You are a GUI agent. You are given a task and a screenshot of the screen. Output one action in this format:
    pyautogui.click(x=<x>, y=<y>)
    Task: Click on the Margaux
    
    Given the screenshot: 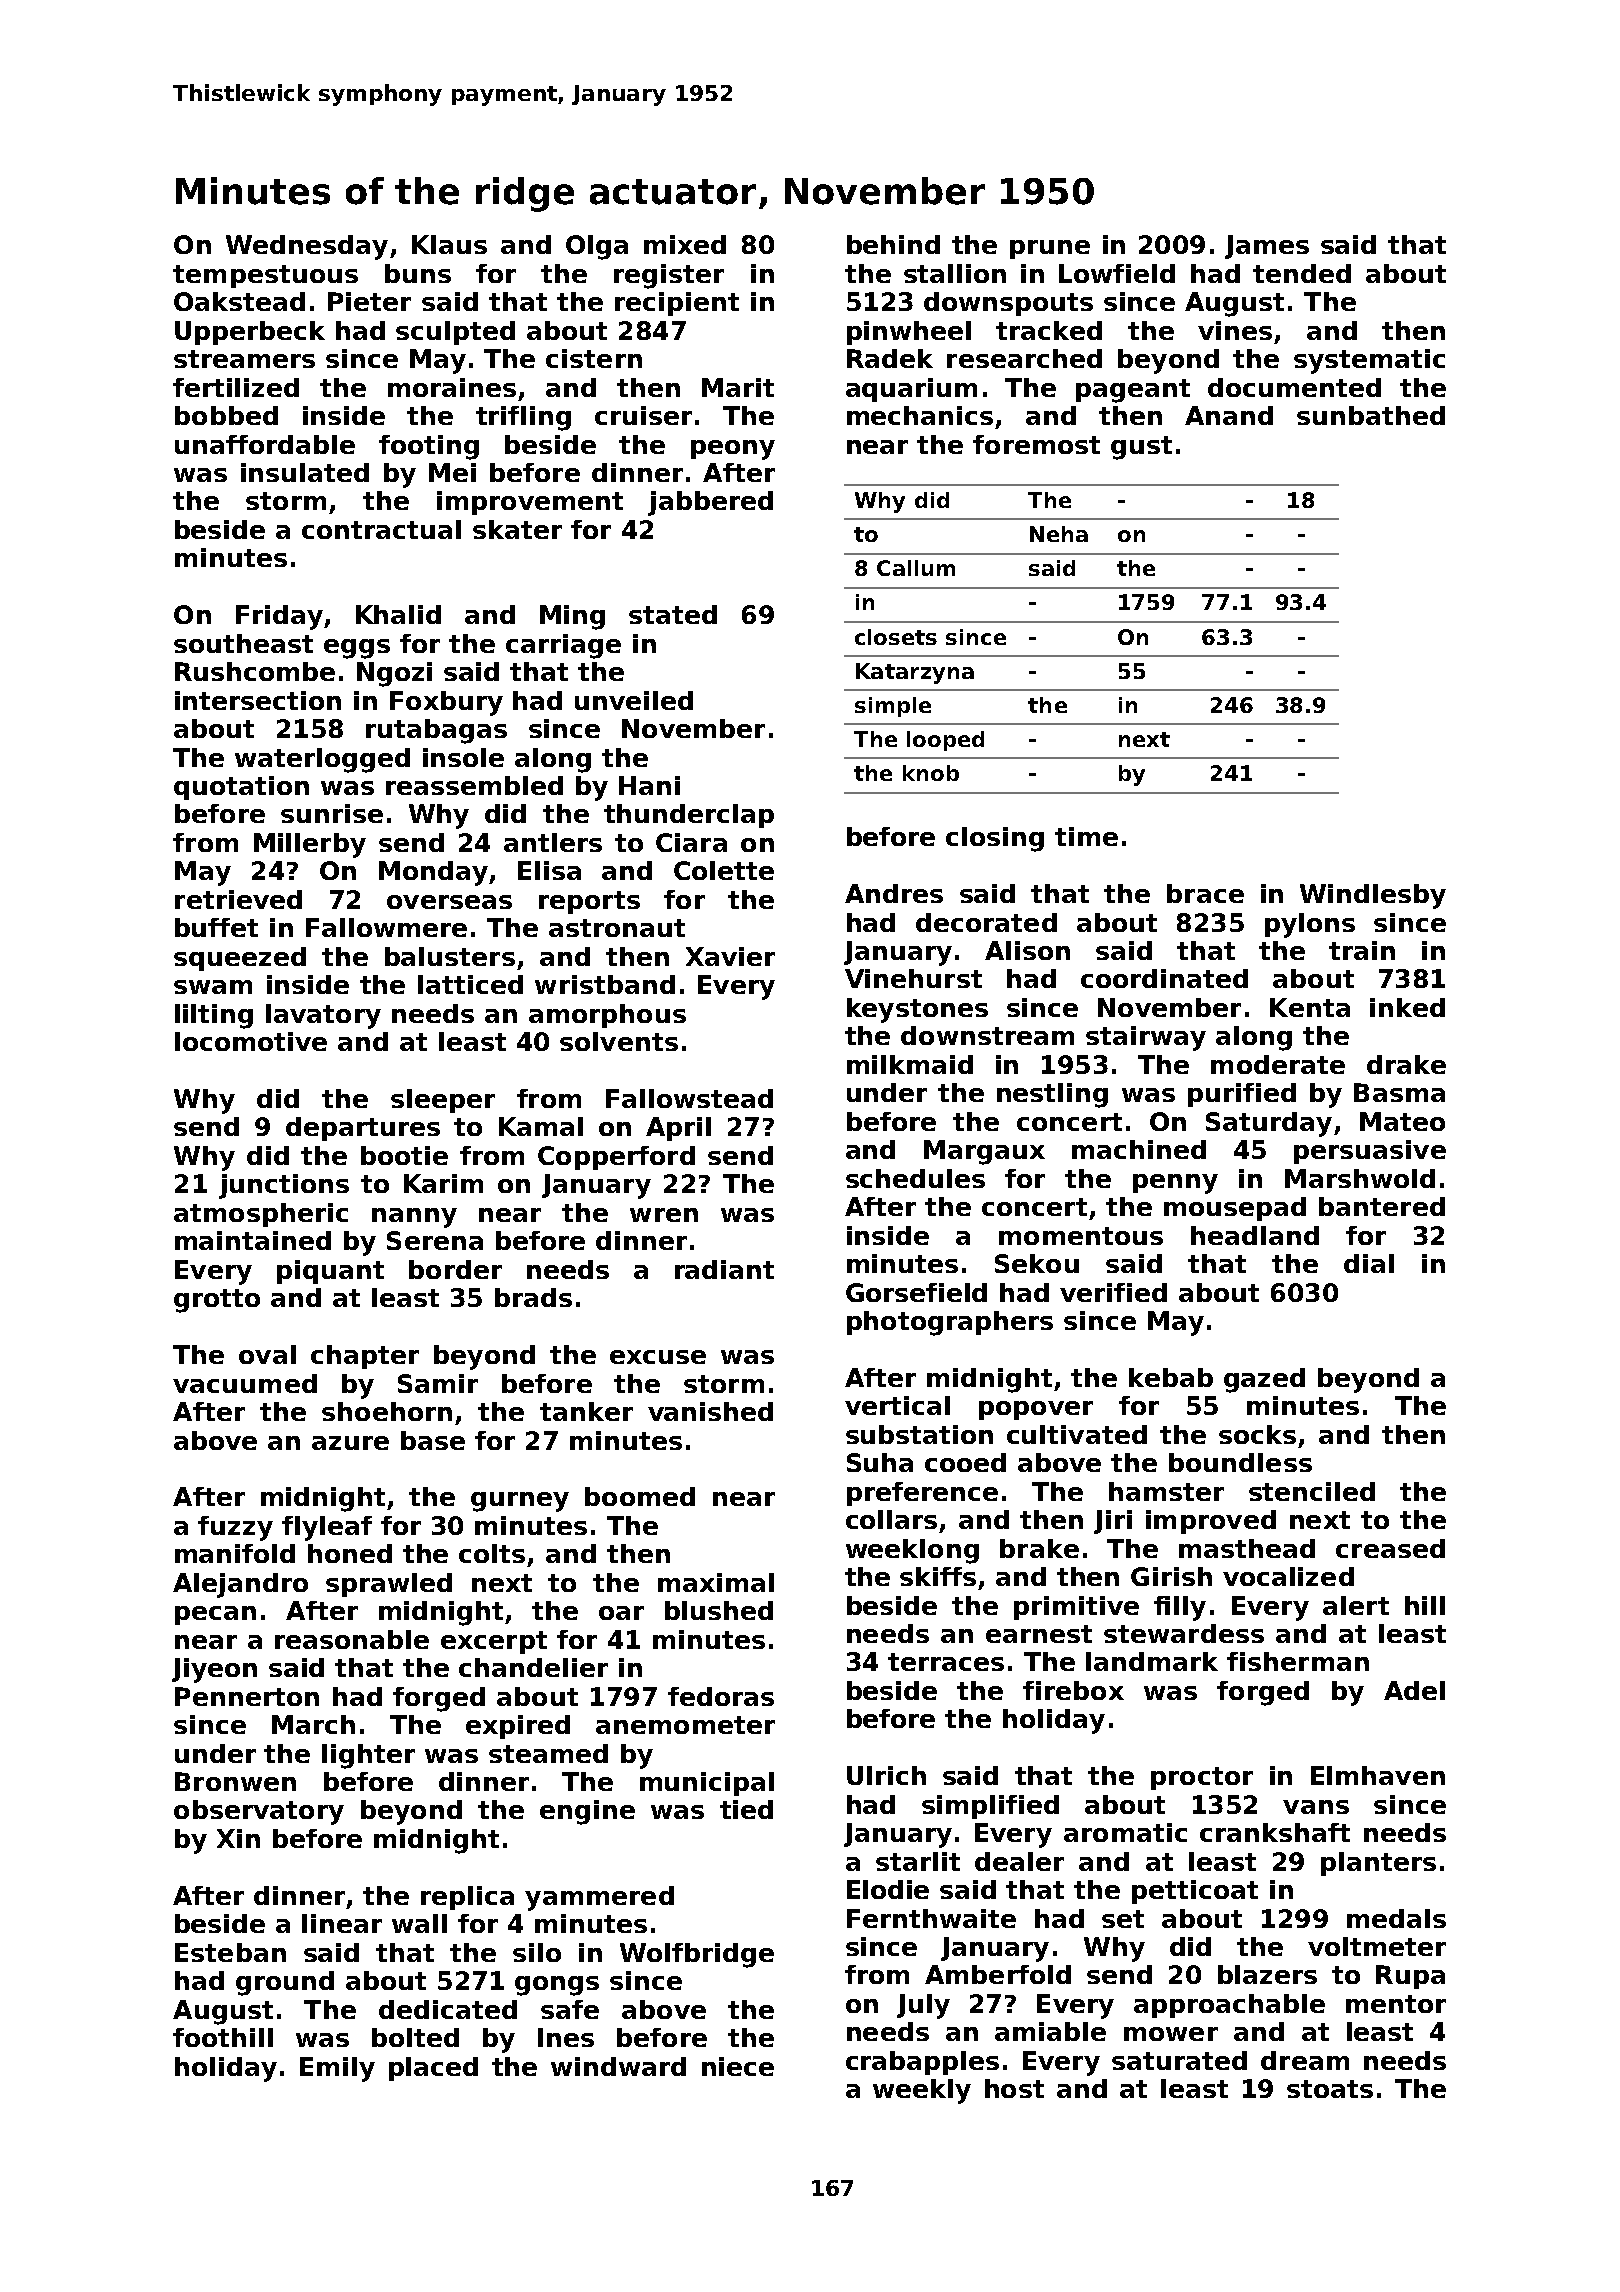 What is the action you would take?
    pyautogui.click(x=984, y=1152)
